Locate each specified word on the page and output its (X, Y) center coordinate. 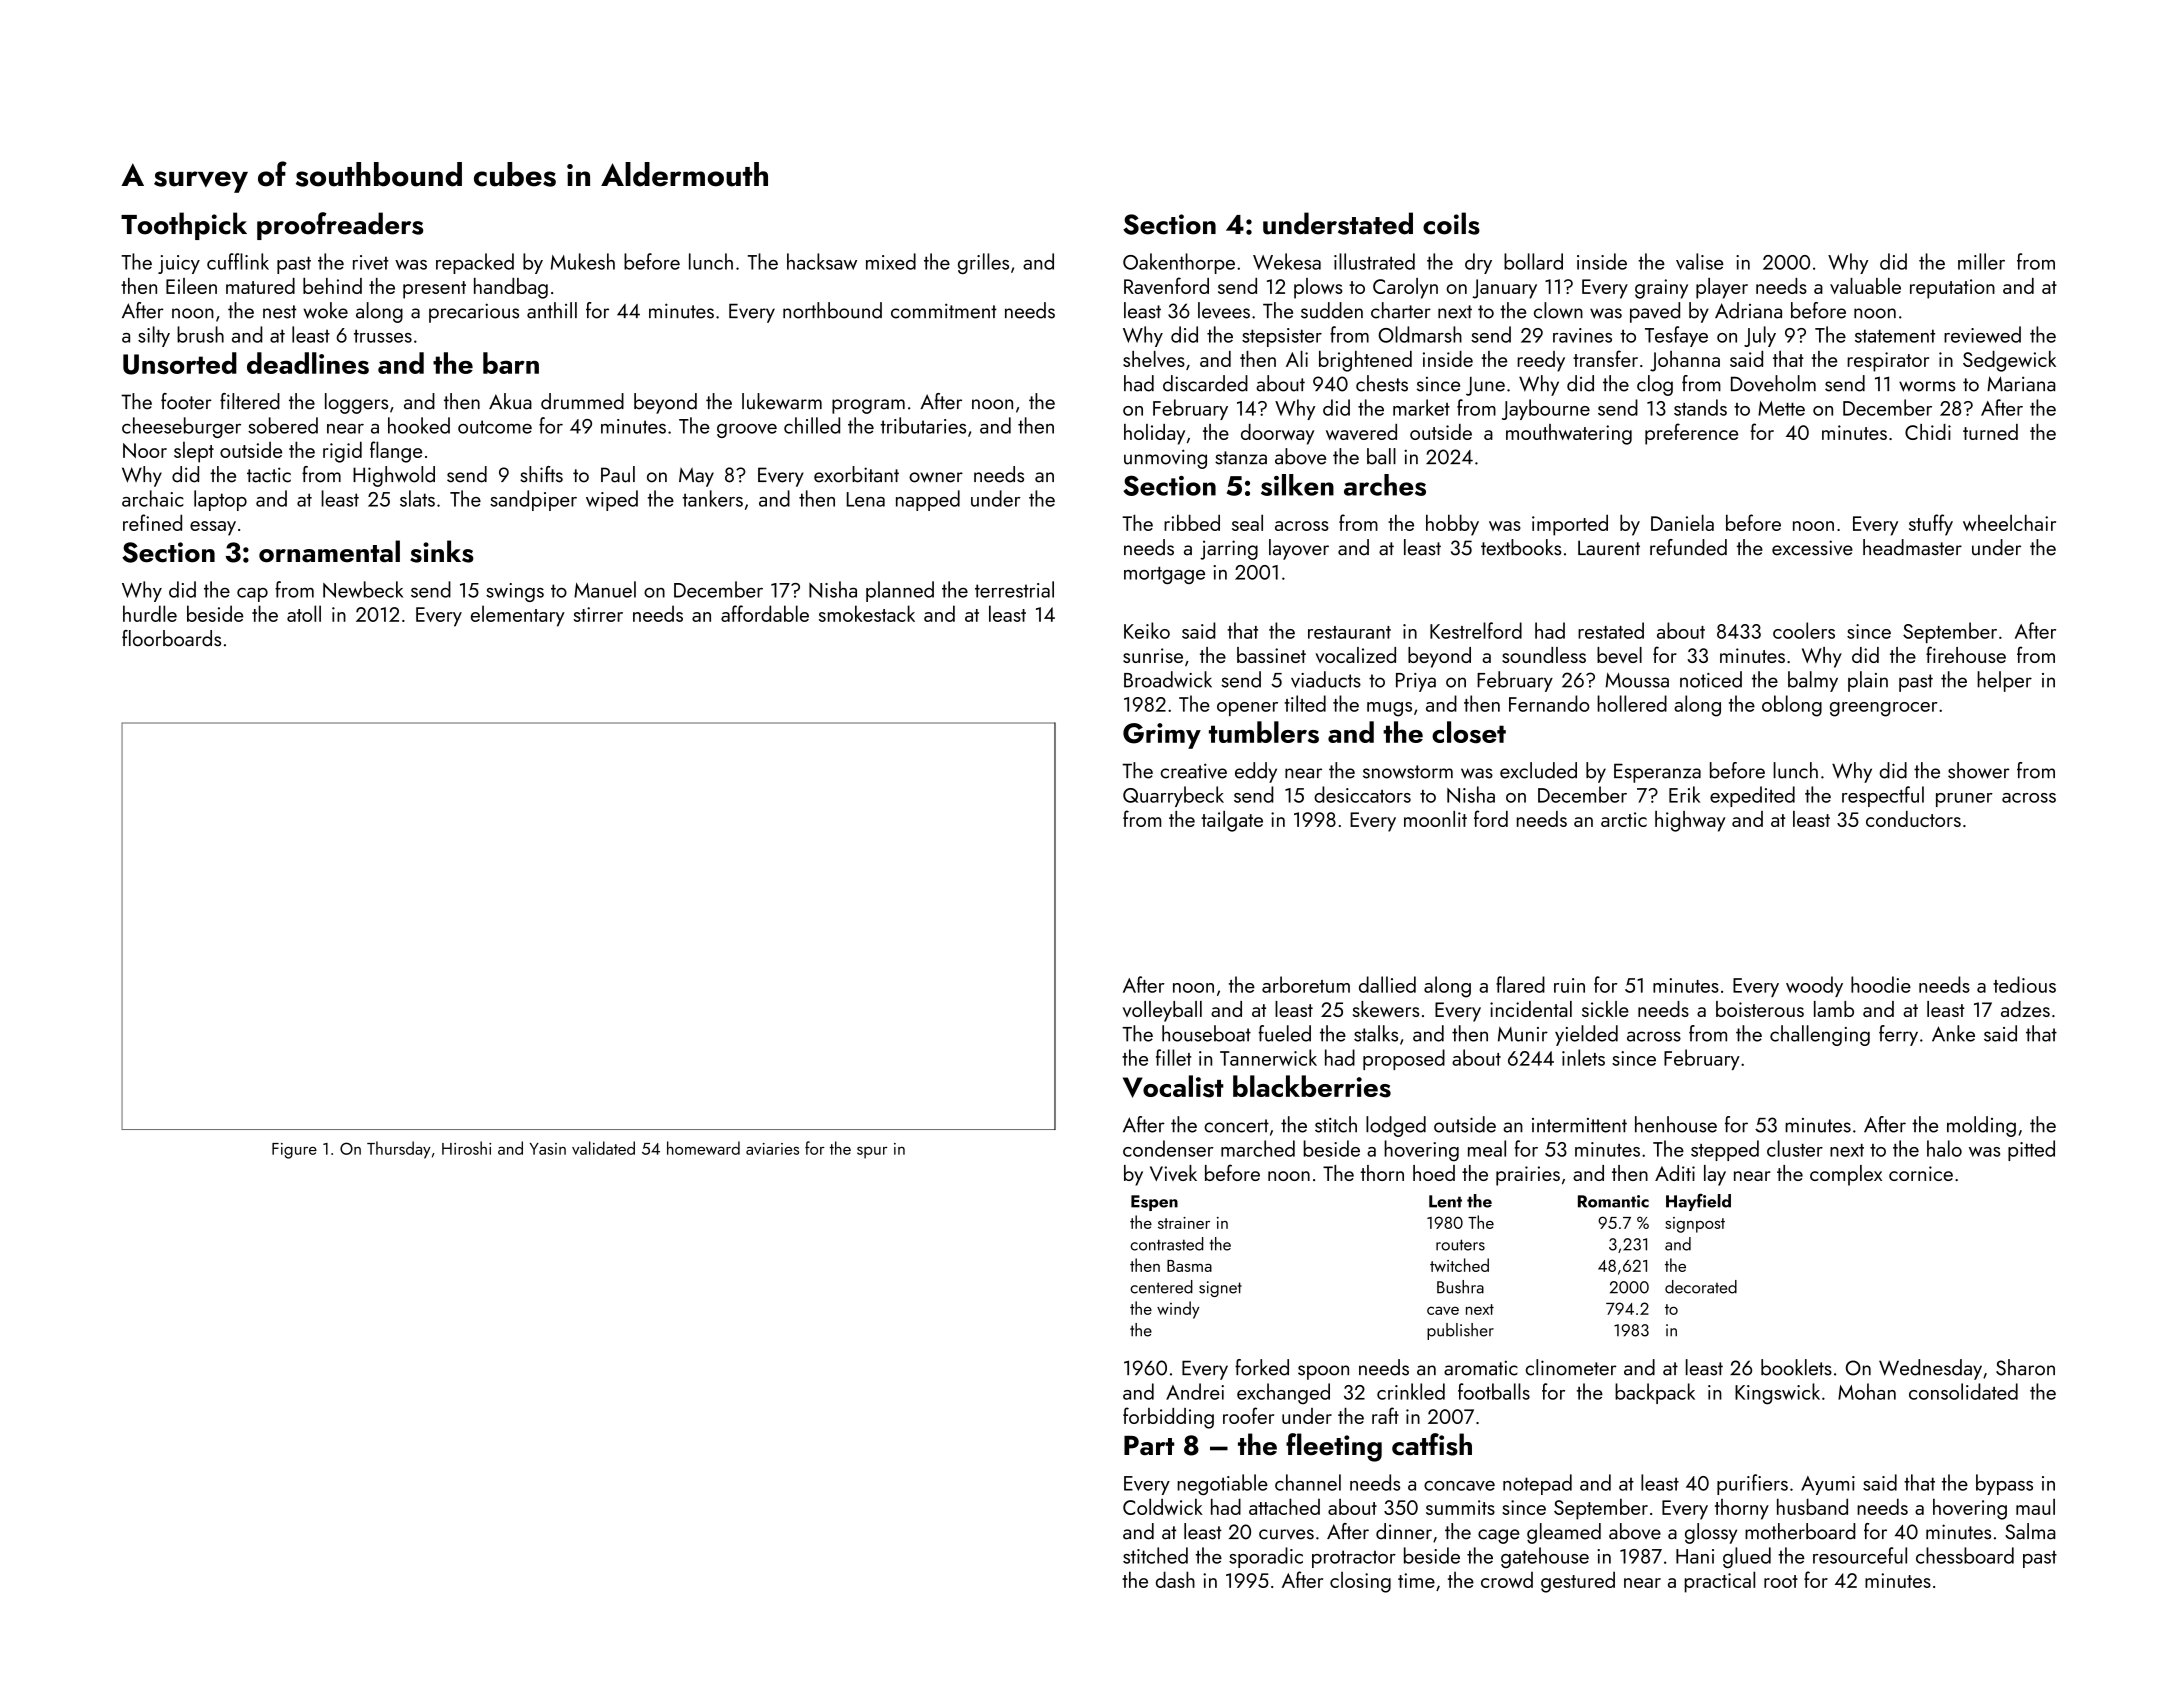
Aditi (1675, 1173)
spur (872, 1153)
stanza (1241, 458)
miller (1981, 261)
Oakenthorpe (1179, 263)
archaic (153, 498)
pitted (2031, 1150)
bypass (2004, 1484)
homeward (703, 1148)
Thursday (399, 1150)
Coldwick (1163, 1506)
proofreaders (340, 226)
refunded (1688, 547)
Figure (294, 1151)
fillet (1173, 1057)
